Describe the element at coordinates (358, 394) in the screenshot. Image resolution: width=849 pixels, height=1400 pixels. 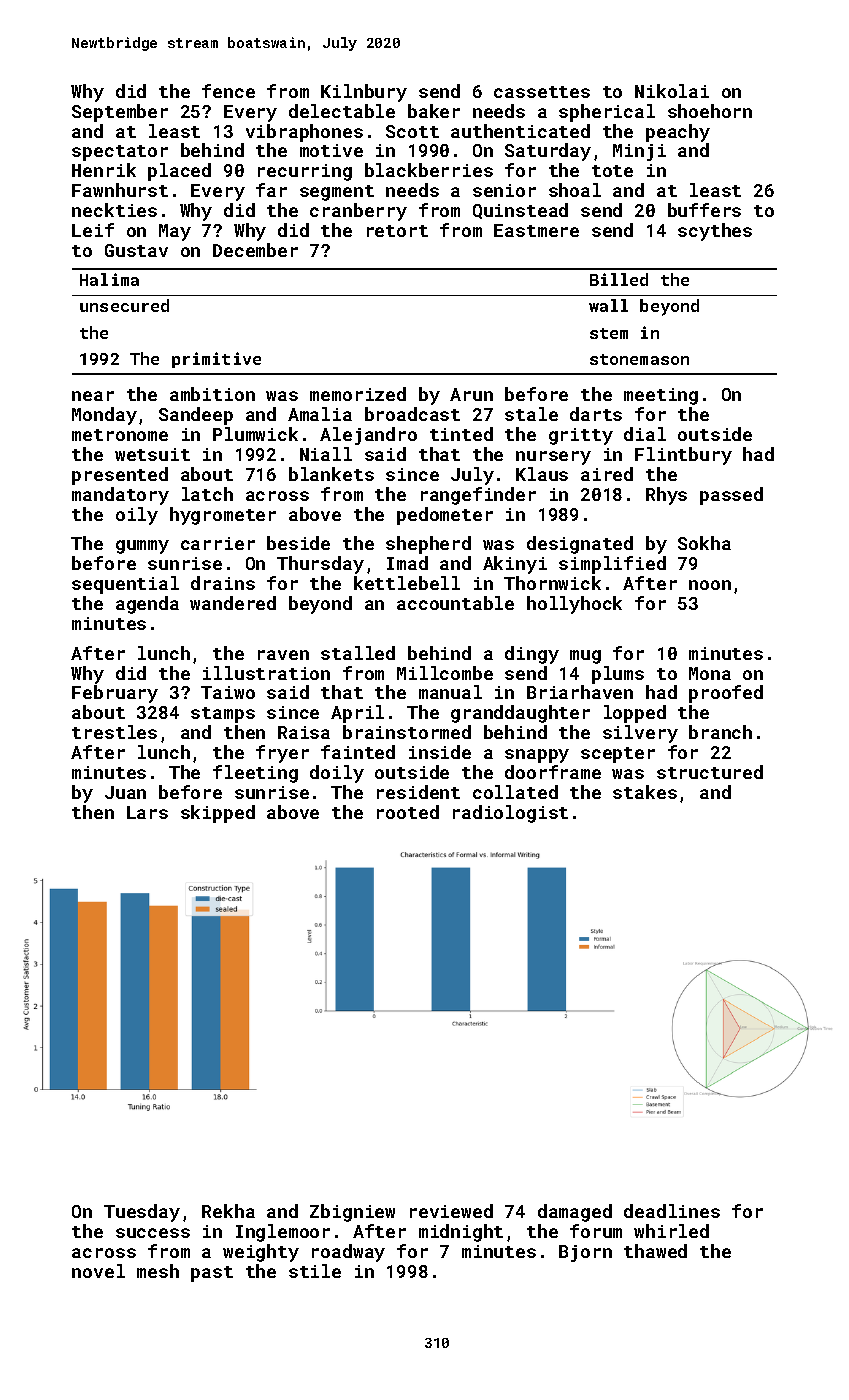
I see `memorized` at that location.
